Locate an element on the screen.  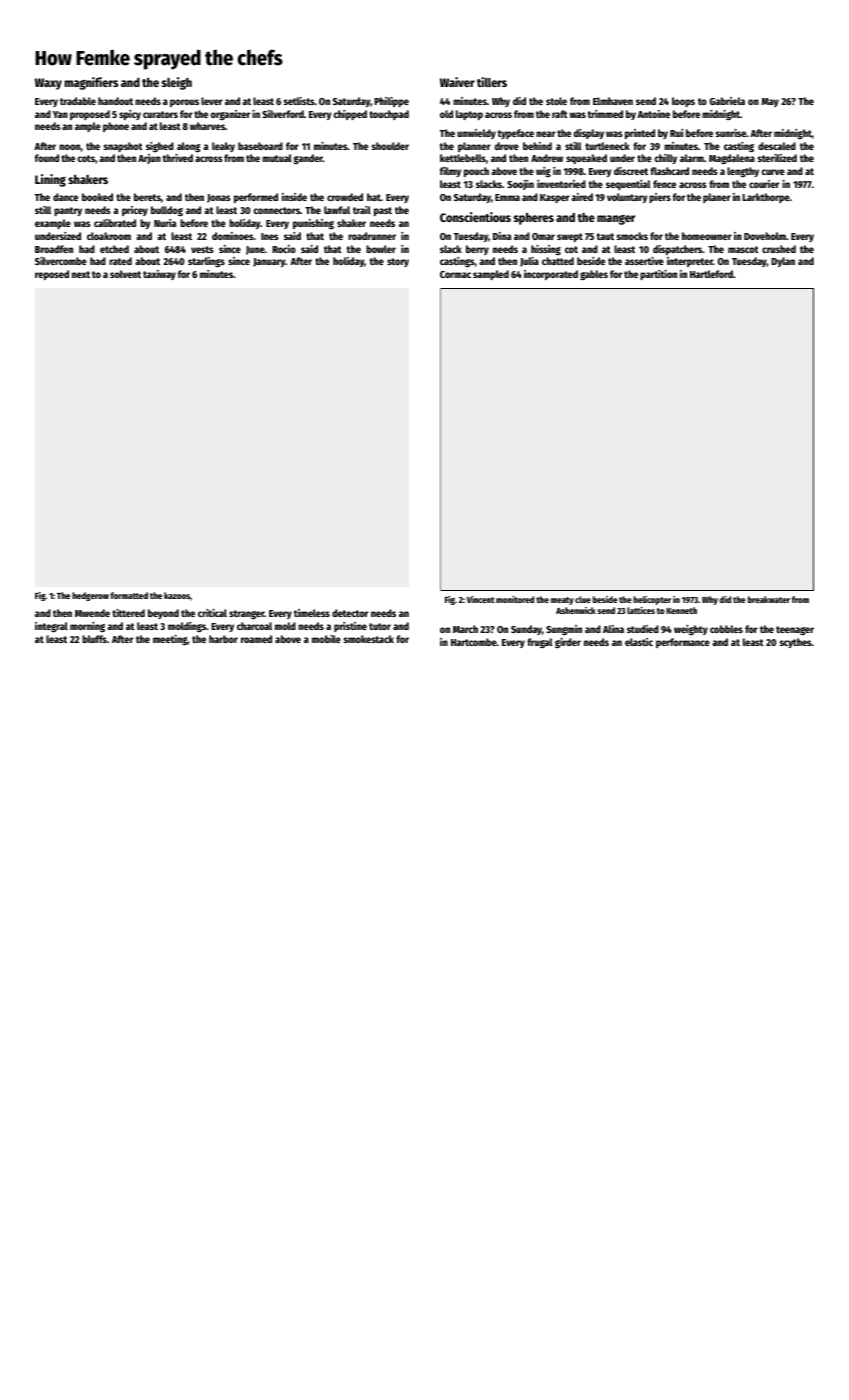
breakwater is located at coordinates (769, 599).
